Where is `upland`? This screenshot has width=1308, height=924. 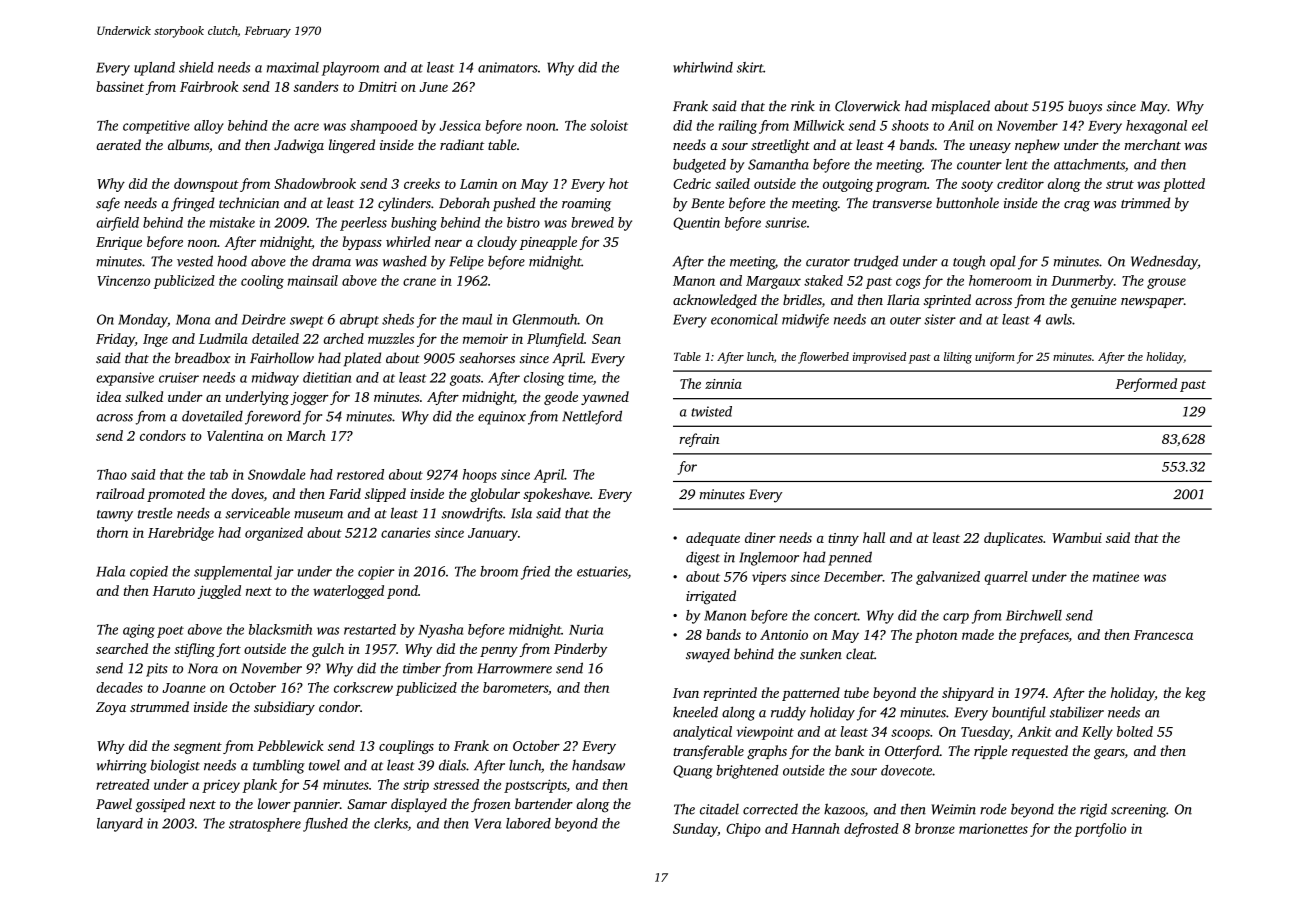
upland is located at coordinates (154, 69).
